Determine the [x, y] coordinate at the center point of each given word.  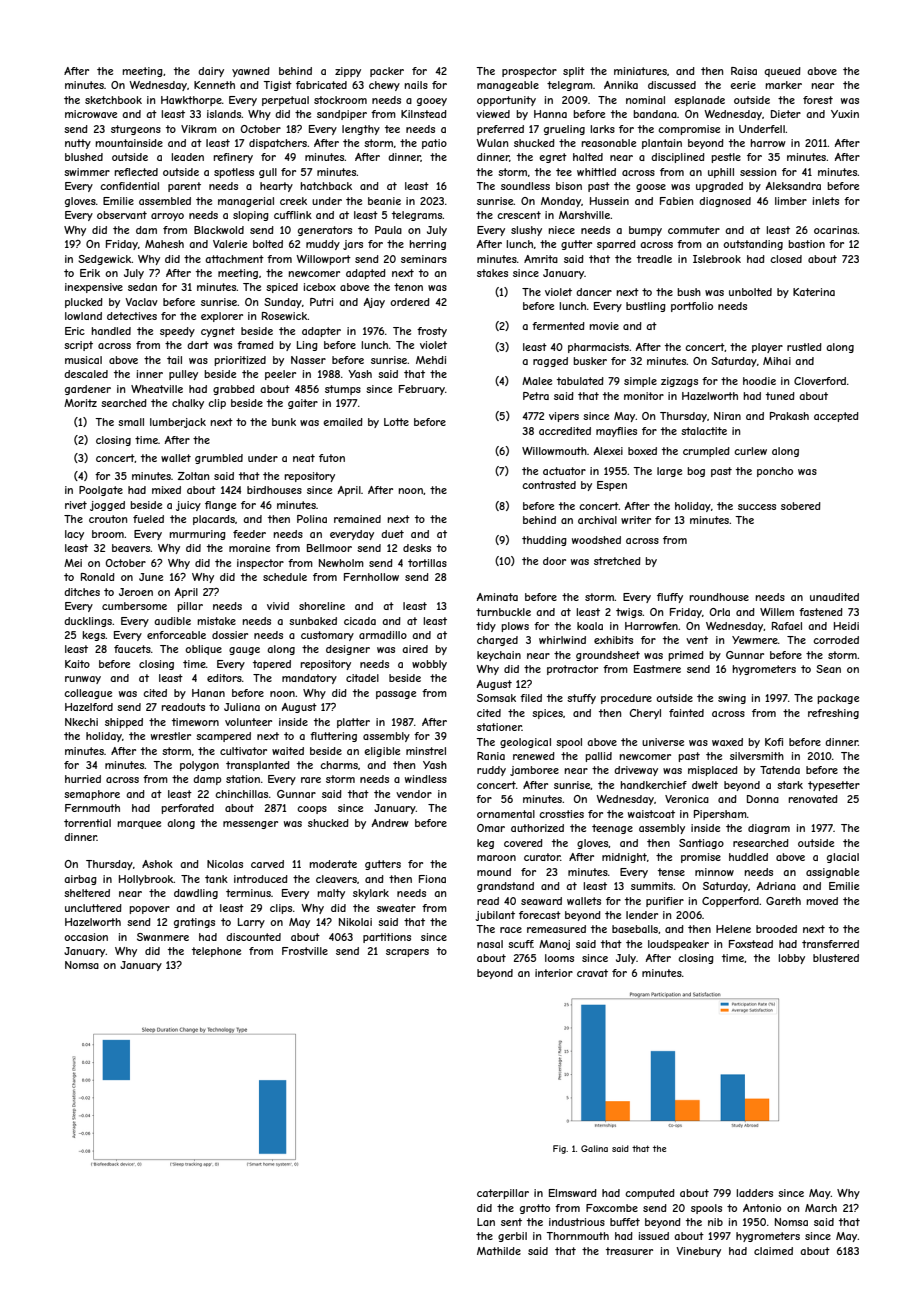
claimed [773, 1251]
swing [732, 699]
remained [357, 519]
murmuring [197, 535]
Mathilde [499, 1251]
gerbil [512, 1237]
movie [604, 326]
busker [590, 361]
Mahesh [164, 244]
